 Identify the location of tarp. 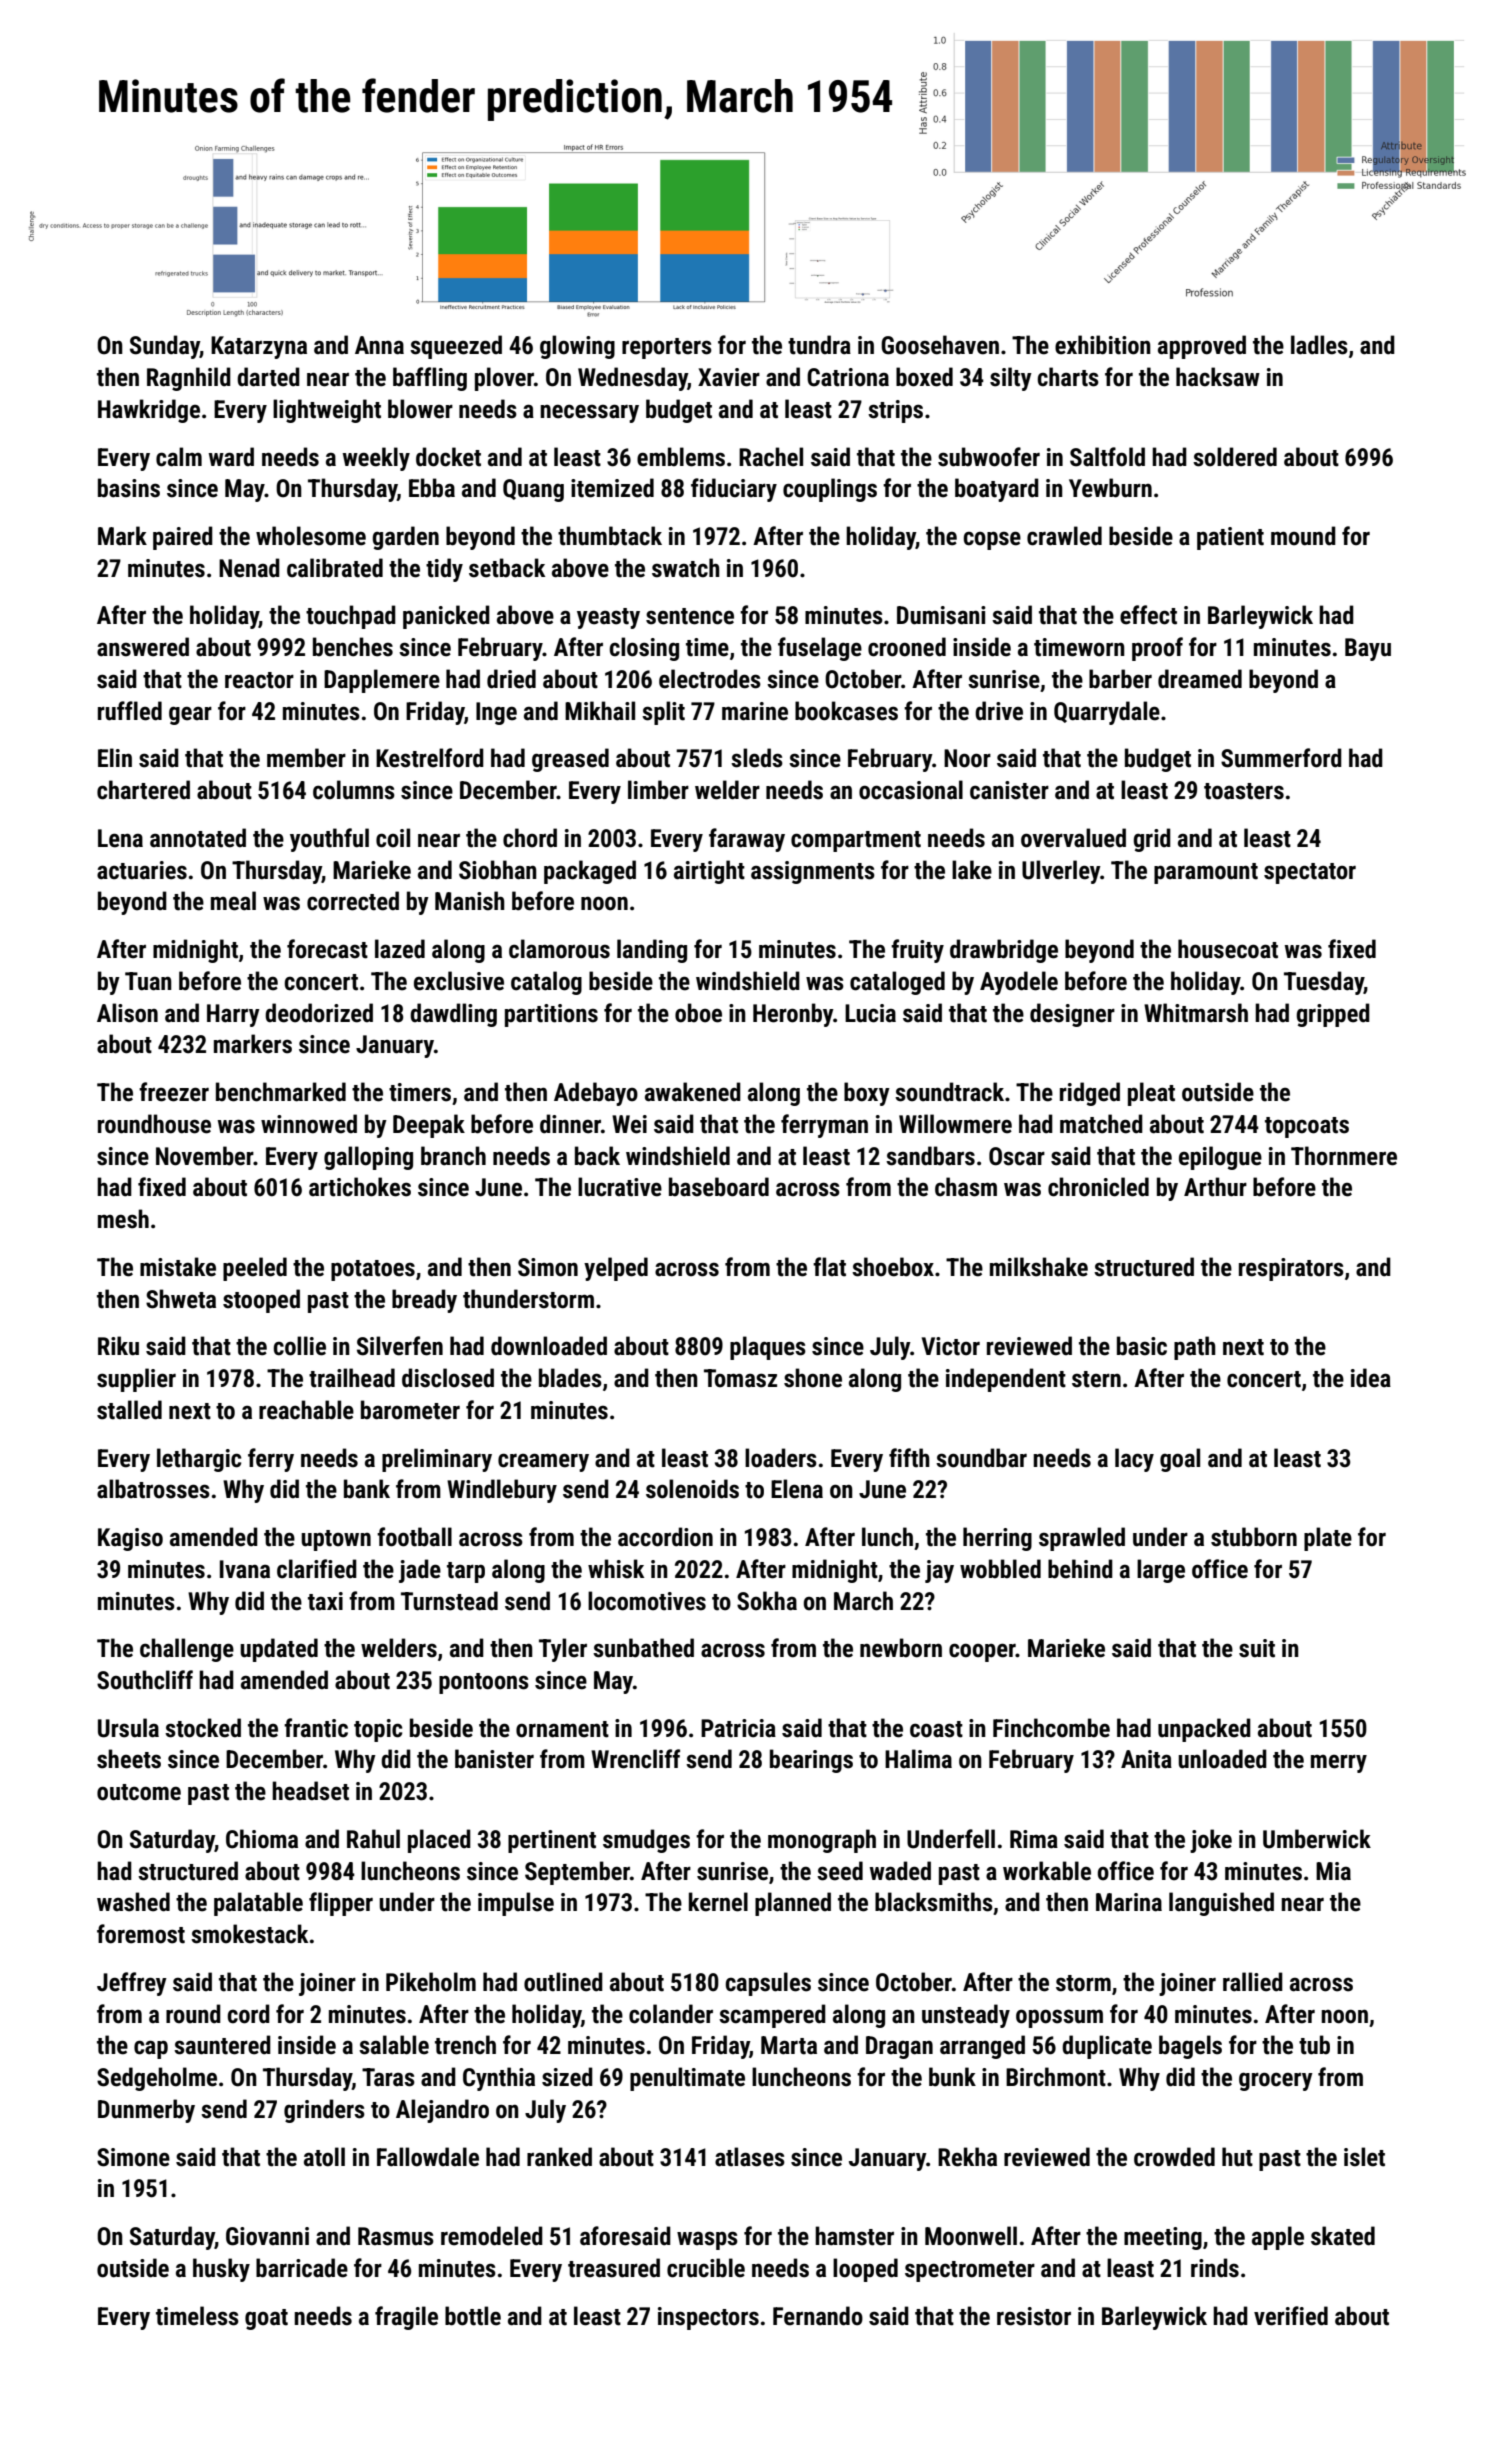
(466, 1572).
